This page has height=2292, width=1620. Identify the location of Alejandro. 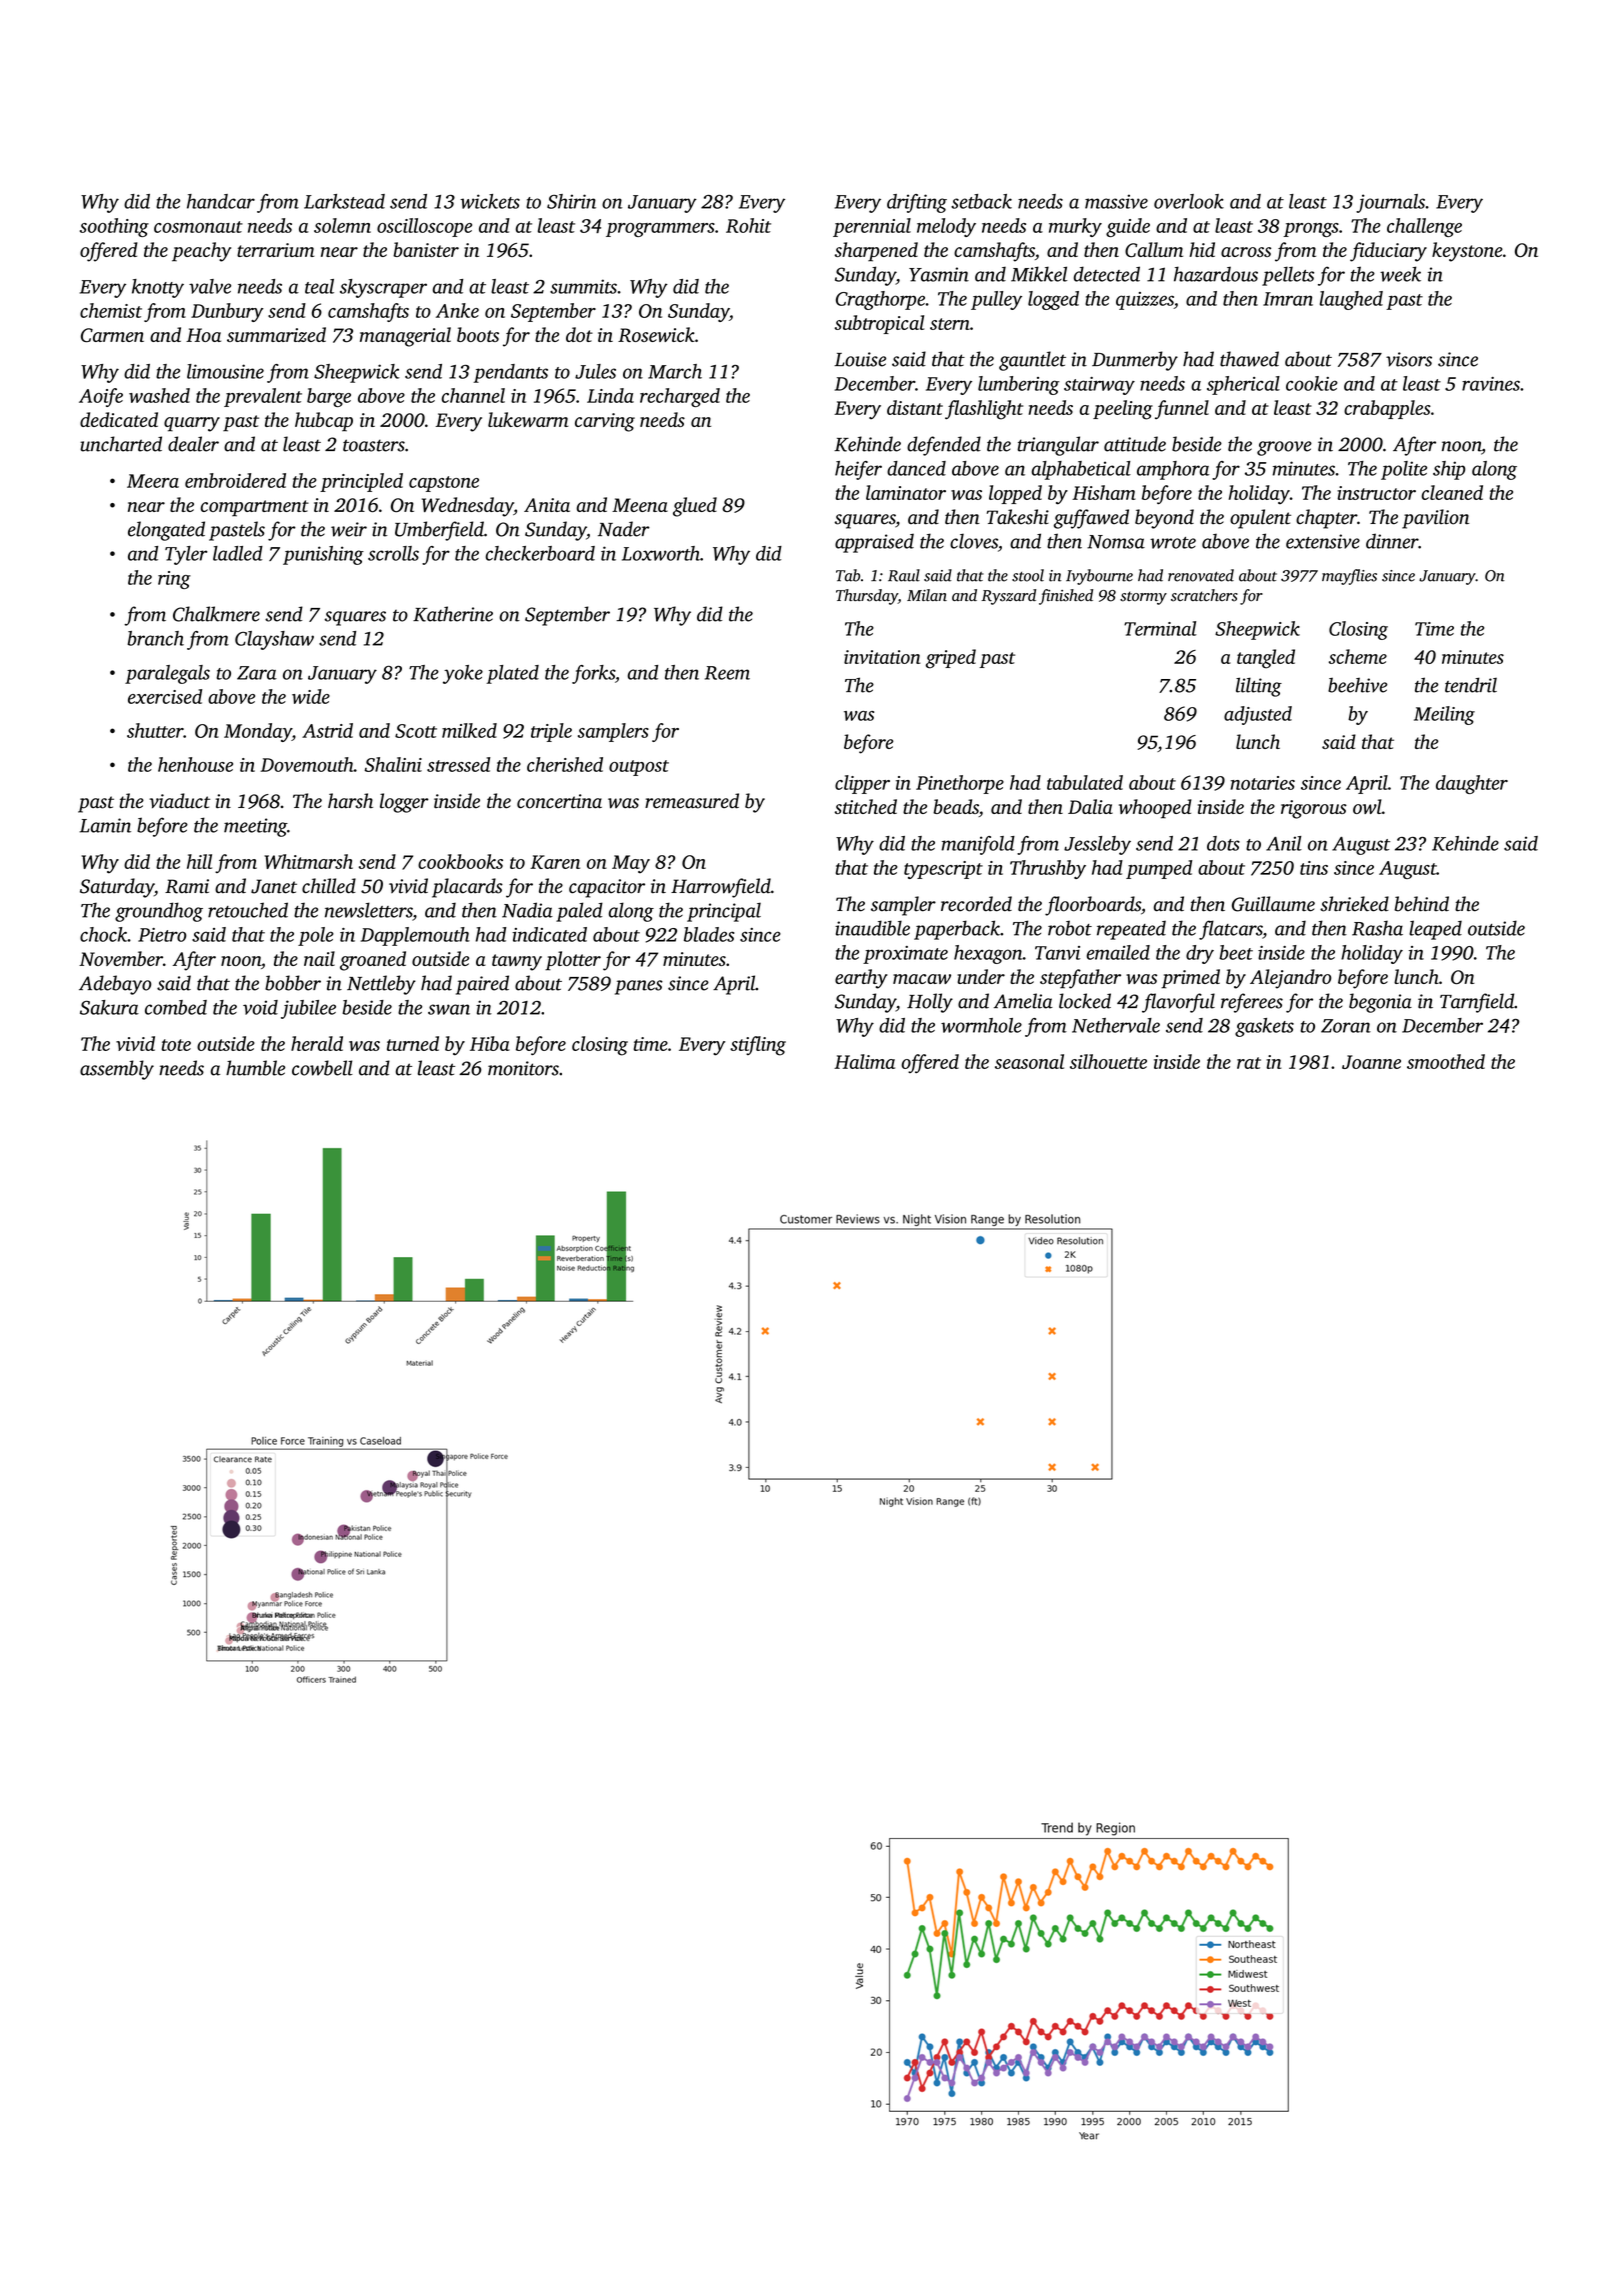
(1290, 979).
